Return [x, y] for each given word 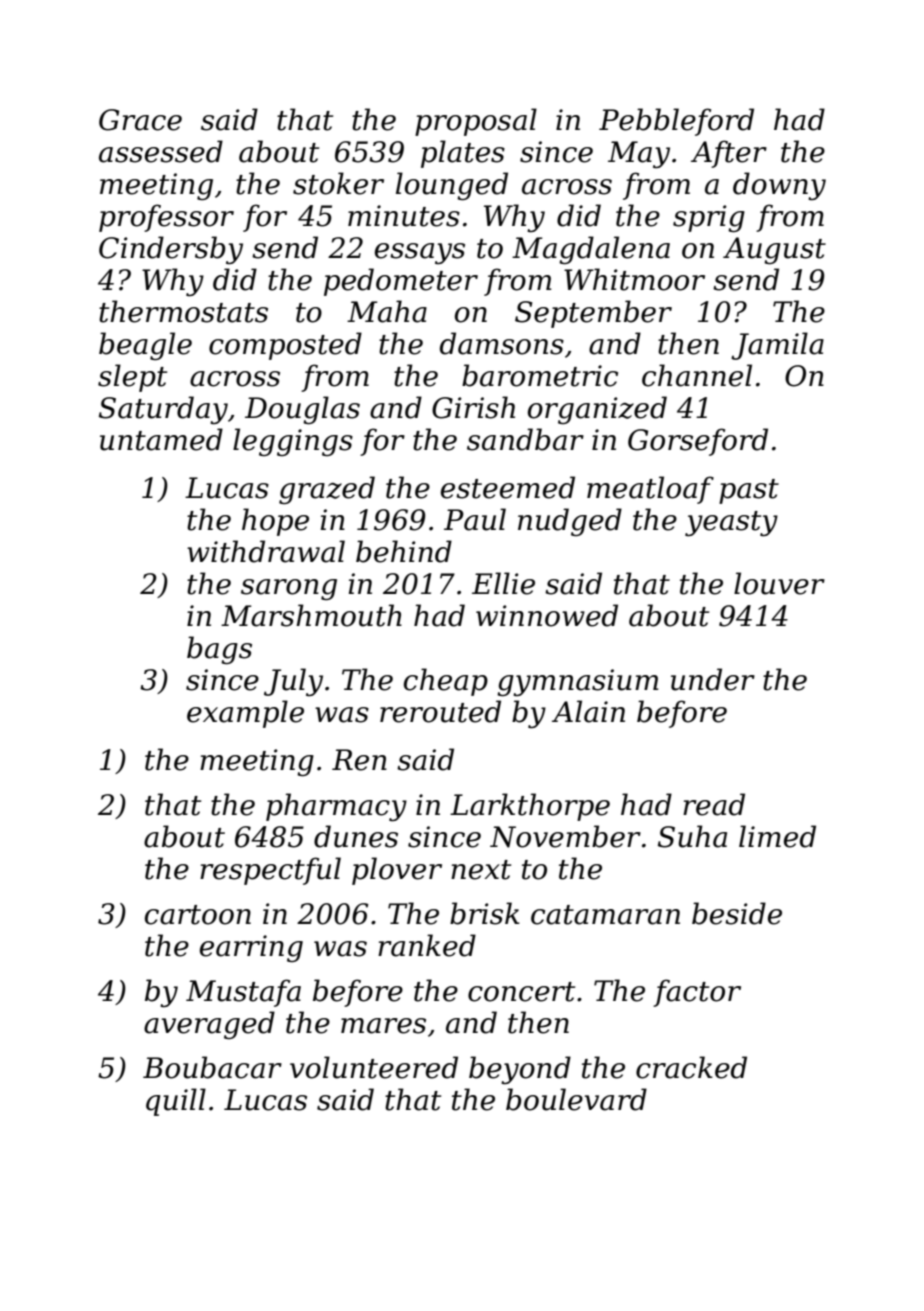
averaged [209, 1025]
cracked [691, 1067]
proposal [476, 122]
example [245, 714]
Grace [140, 120]
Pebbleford [676, 122]
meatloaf [650, 490]
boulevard [576, 1099]
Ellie [503, 583]
